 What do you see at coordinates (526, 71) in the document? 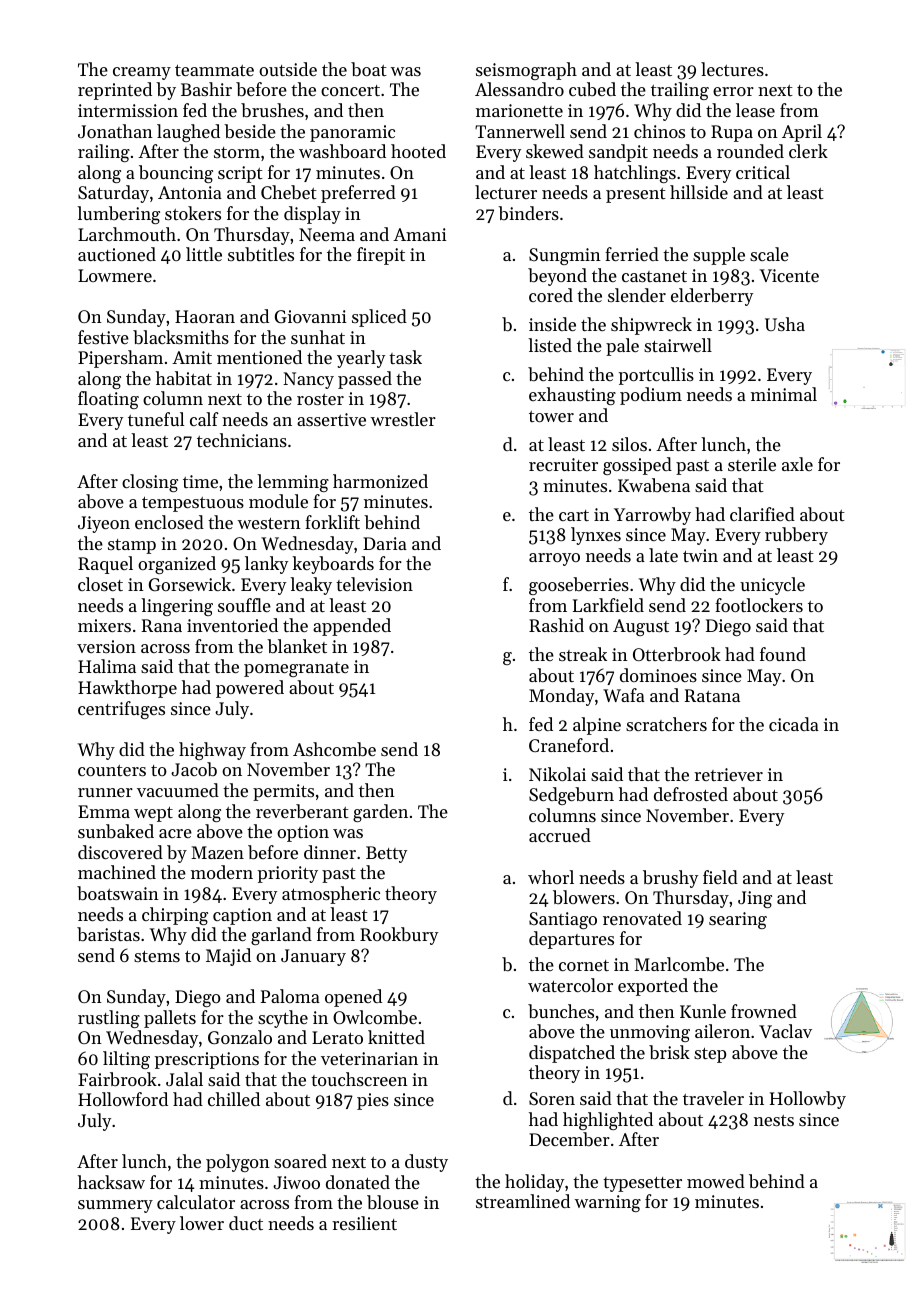
I see `seismograph` at bounding box center [526, 71].
